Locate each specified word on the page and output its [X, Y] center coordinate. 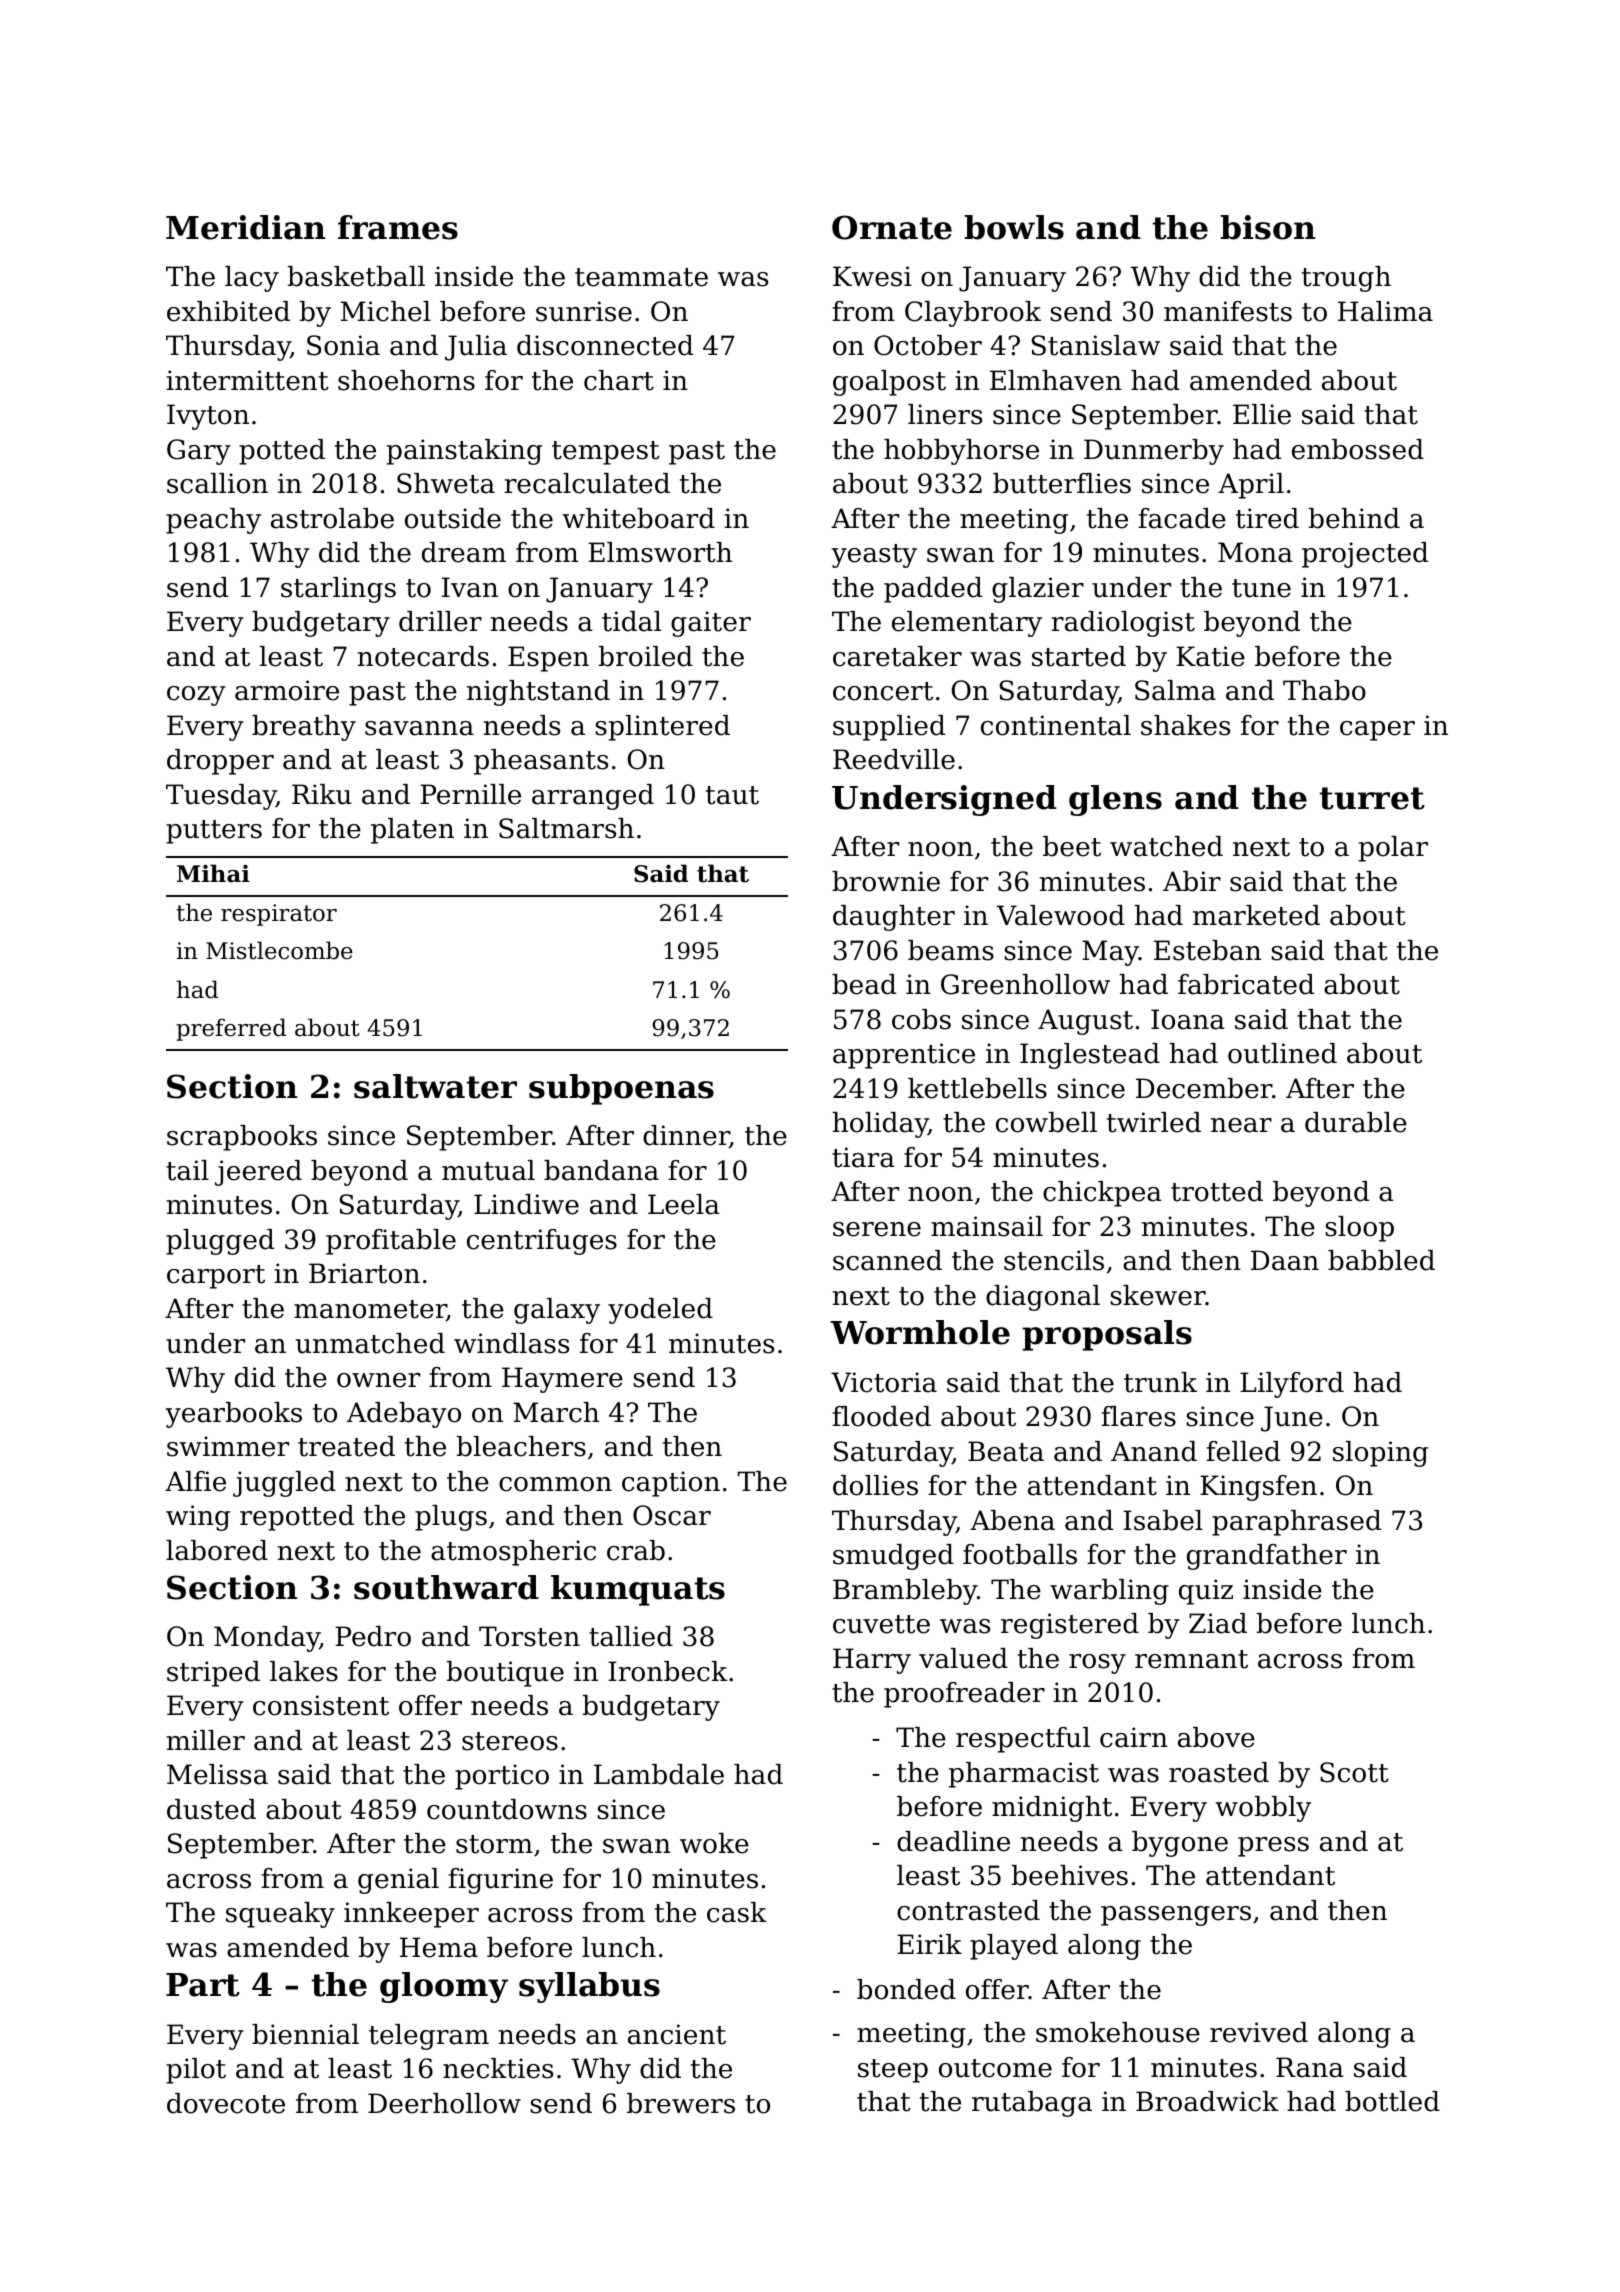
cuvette [881, 1624]
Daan [1285, 1260]
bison [1267, 227]
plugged [220, 1242]
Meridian [245, 227]
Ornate [892, 227]
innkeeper [411, 1915]
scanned [887, 1260]
